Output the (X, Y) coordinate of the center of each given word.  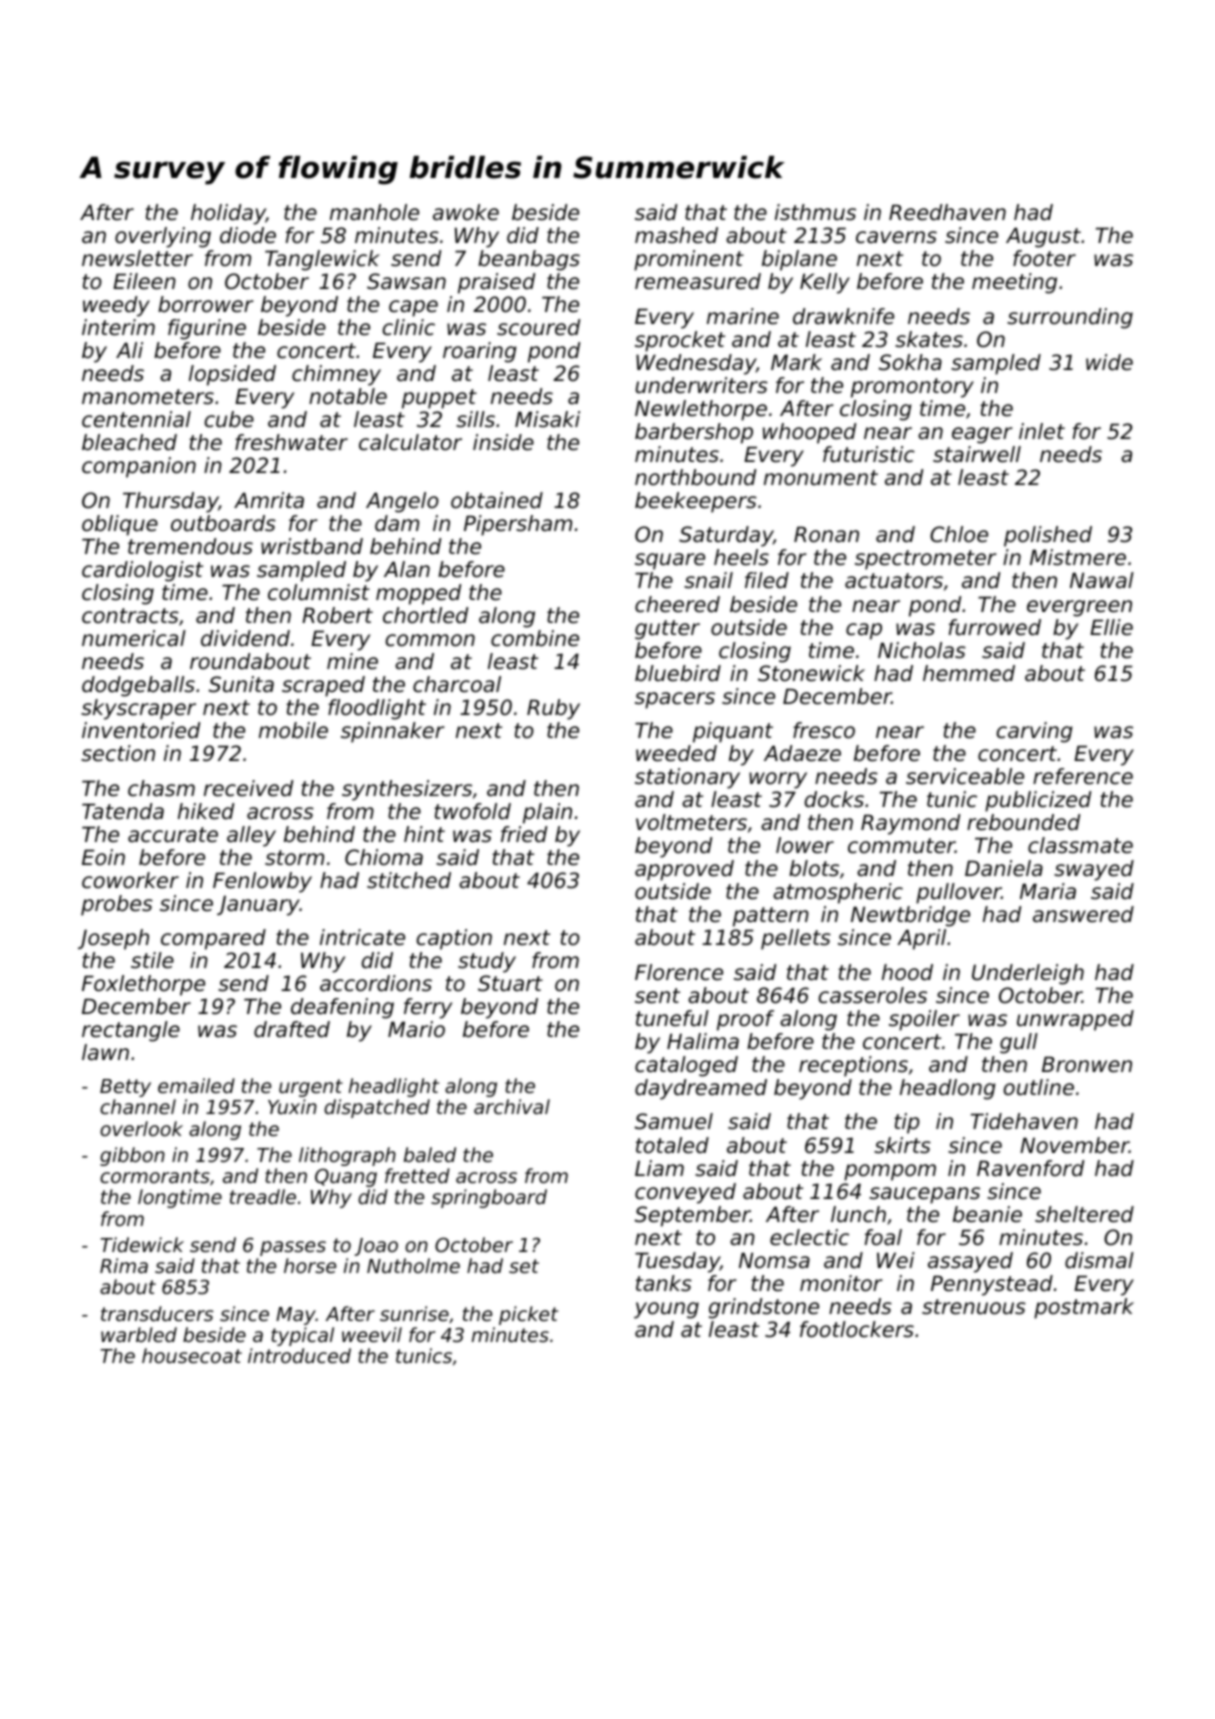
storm (294, 858)
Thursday (171, 502)
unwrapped (1075, 1020)
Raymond (911, 824)
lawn (105, 1052)
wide (1109, 362)
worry (778, 780)
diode (248, 235)
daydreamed (701, 1089)
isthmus (815, 212)
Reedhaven (947, 212)
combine (535, 638)
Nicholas (922, 650)
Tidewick (142, 1244)
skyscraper (138, 709)
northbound (696, 477)
